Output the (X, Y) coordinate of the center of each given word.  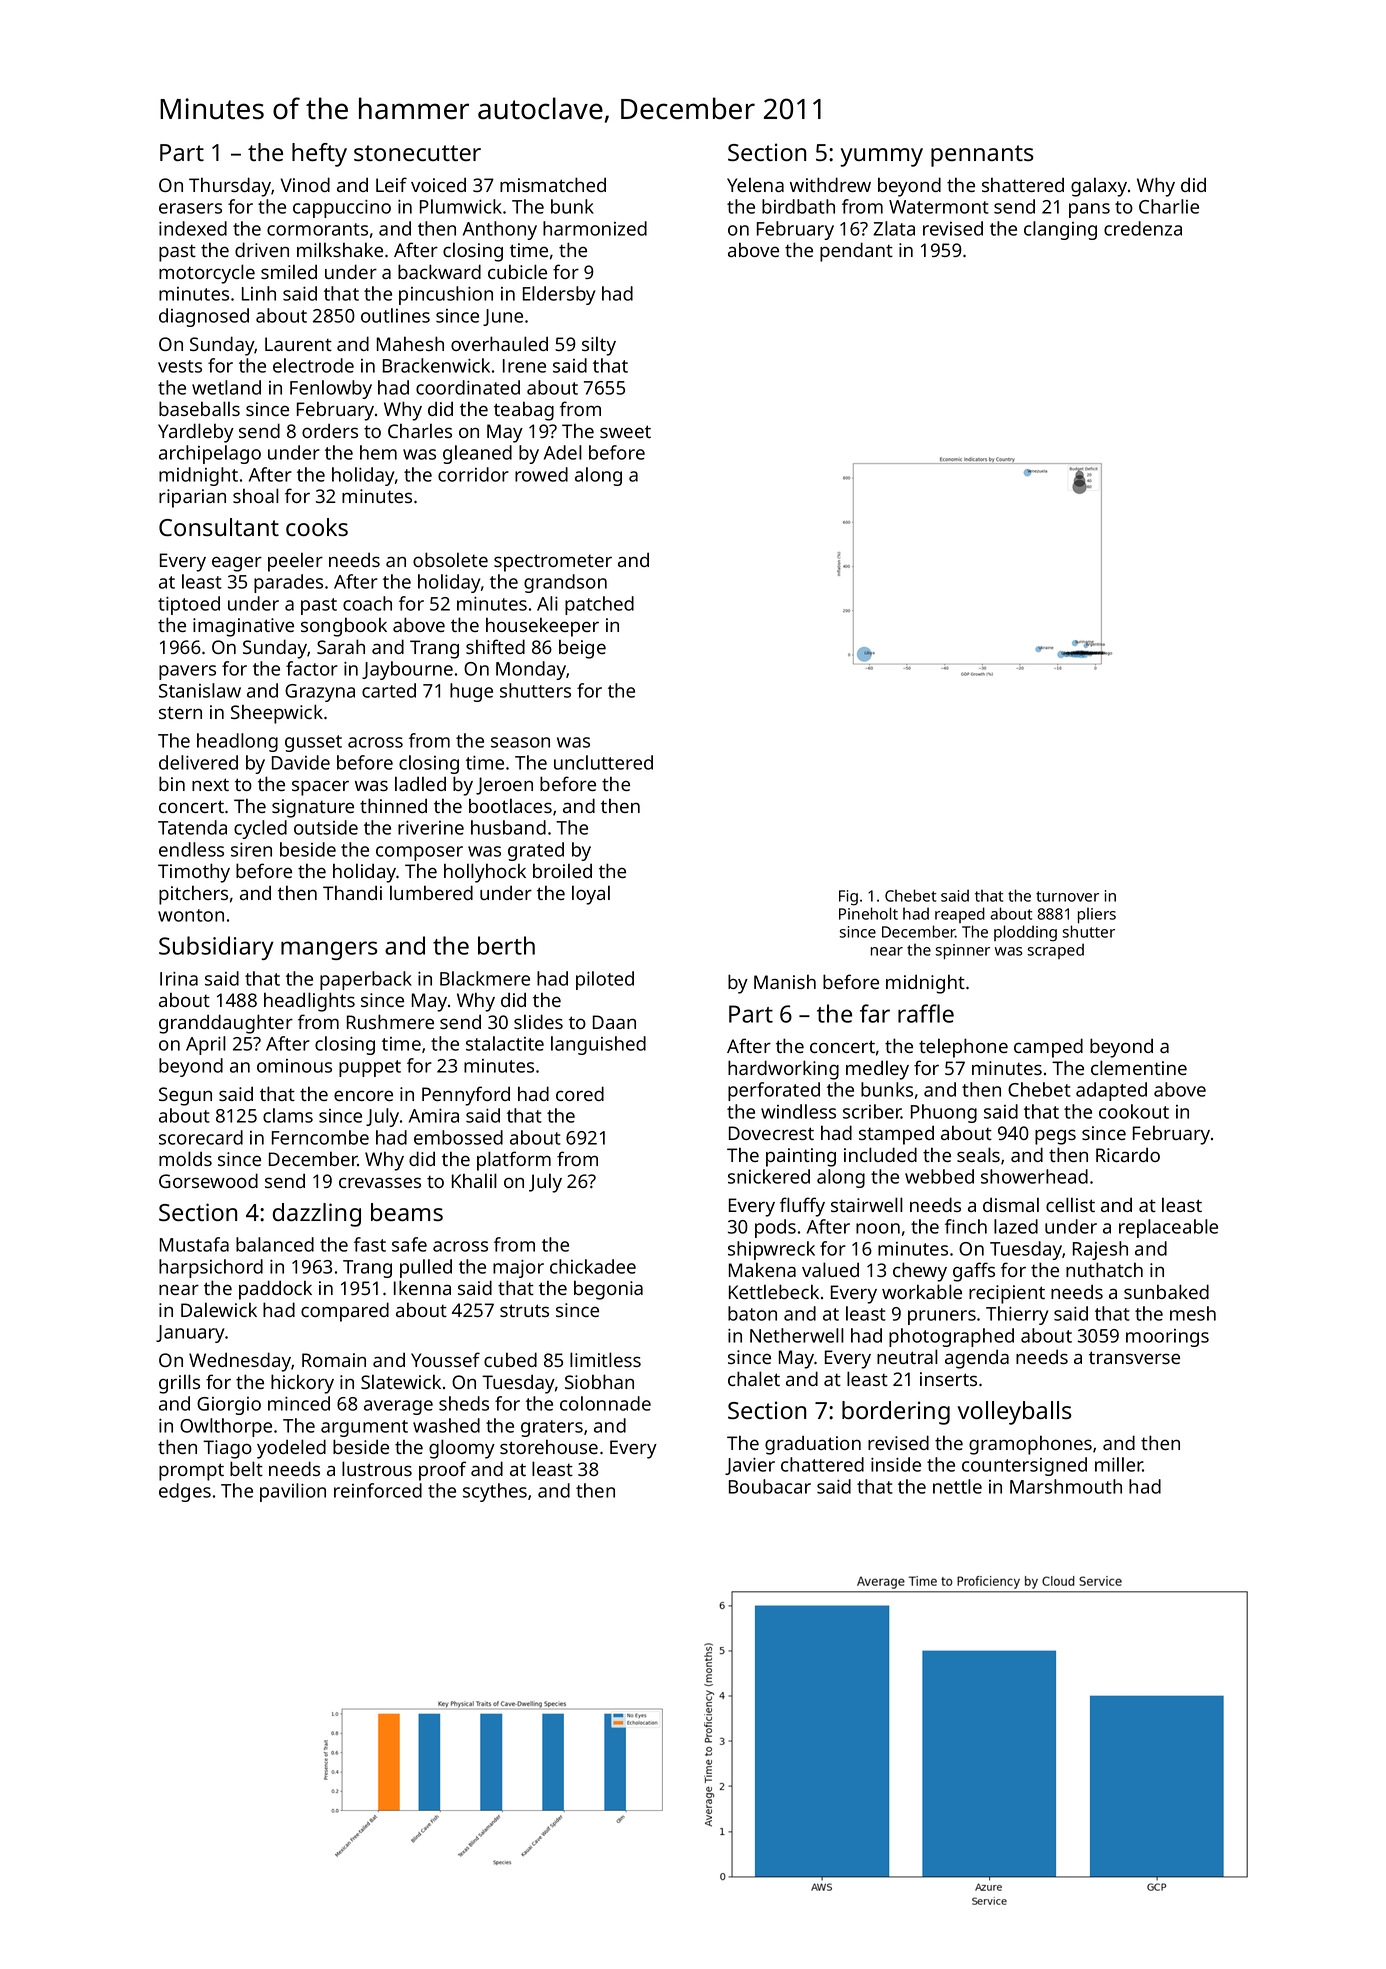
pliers (1097, 915)
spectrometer (553, 563)
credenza (1143, 228)
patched (599, 605)
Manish (785, 981)
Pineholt (868, 913)
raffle (926, 1013)
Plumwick (461, 206)
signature (313, 808)
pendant (856, 252)
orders (330, 430)
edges (185, 1492)
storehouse (549, 1446)
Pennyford (466, 1096)
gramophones (1030, 1445)
